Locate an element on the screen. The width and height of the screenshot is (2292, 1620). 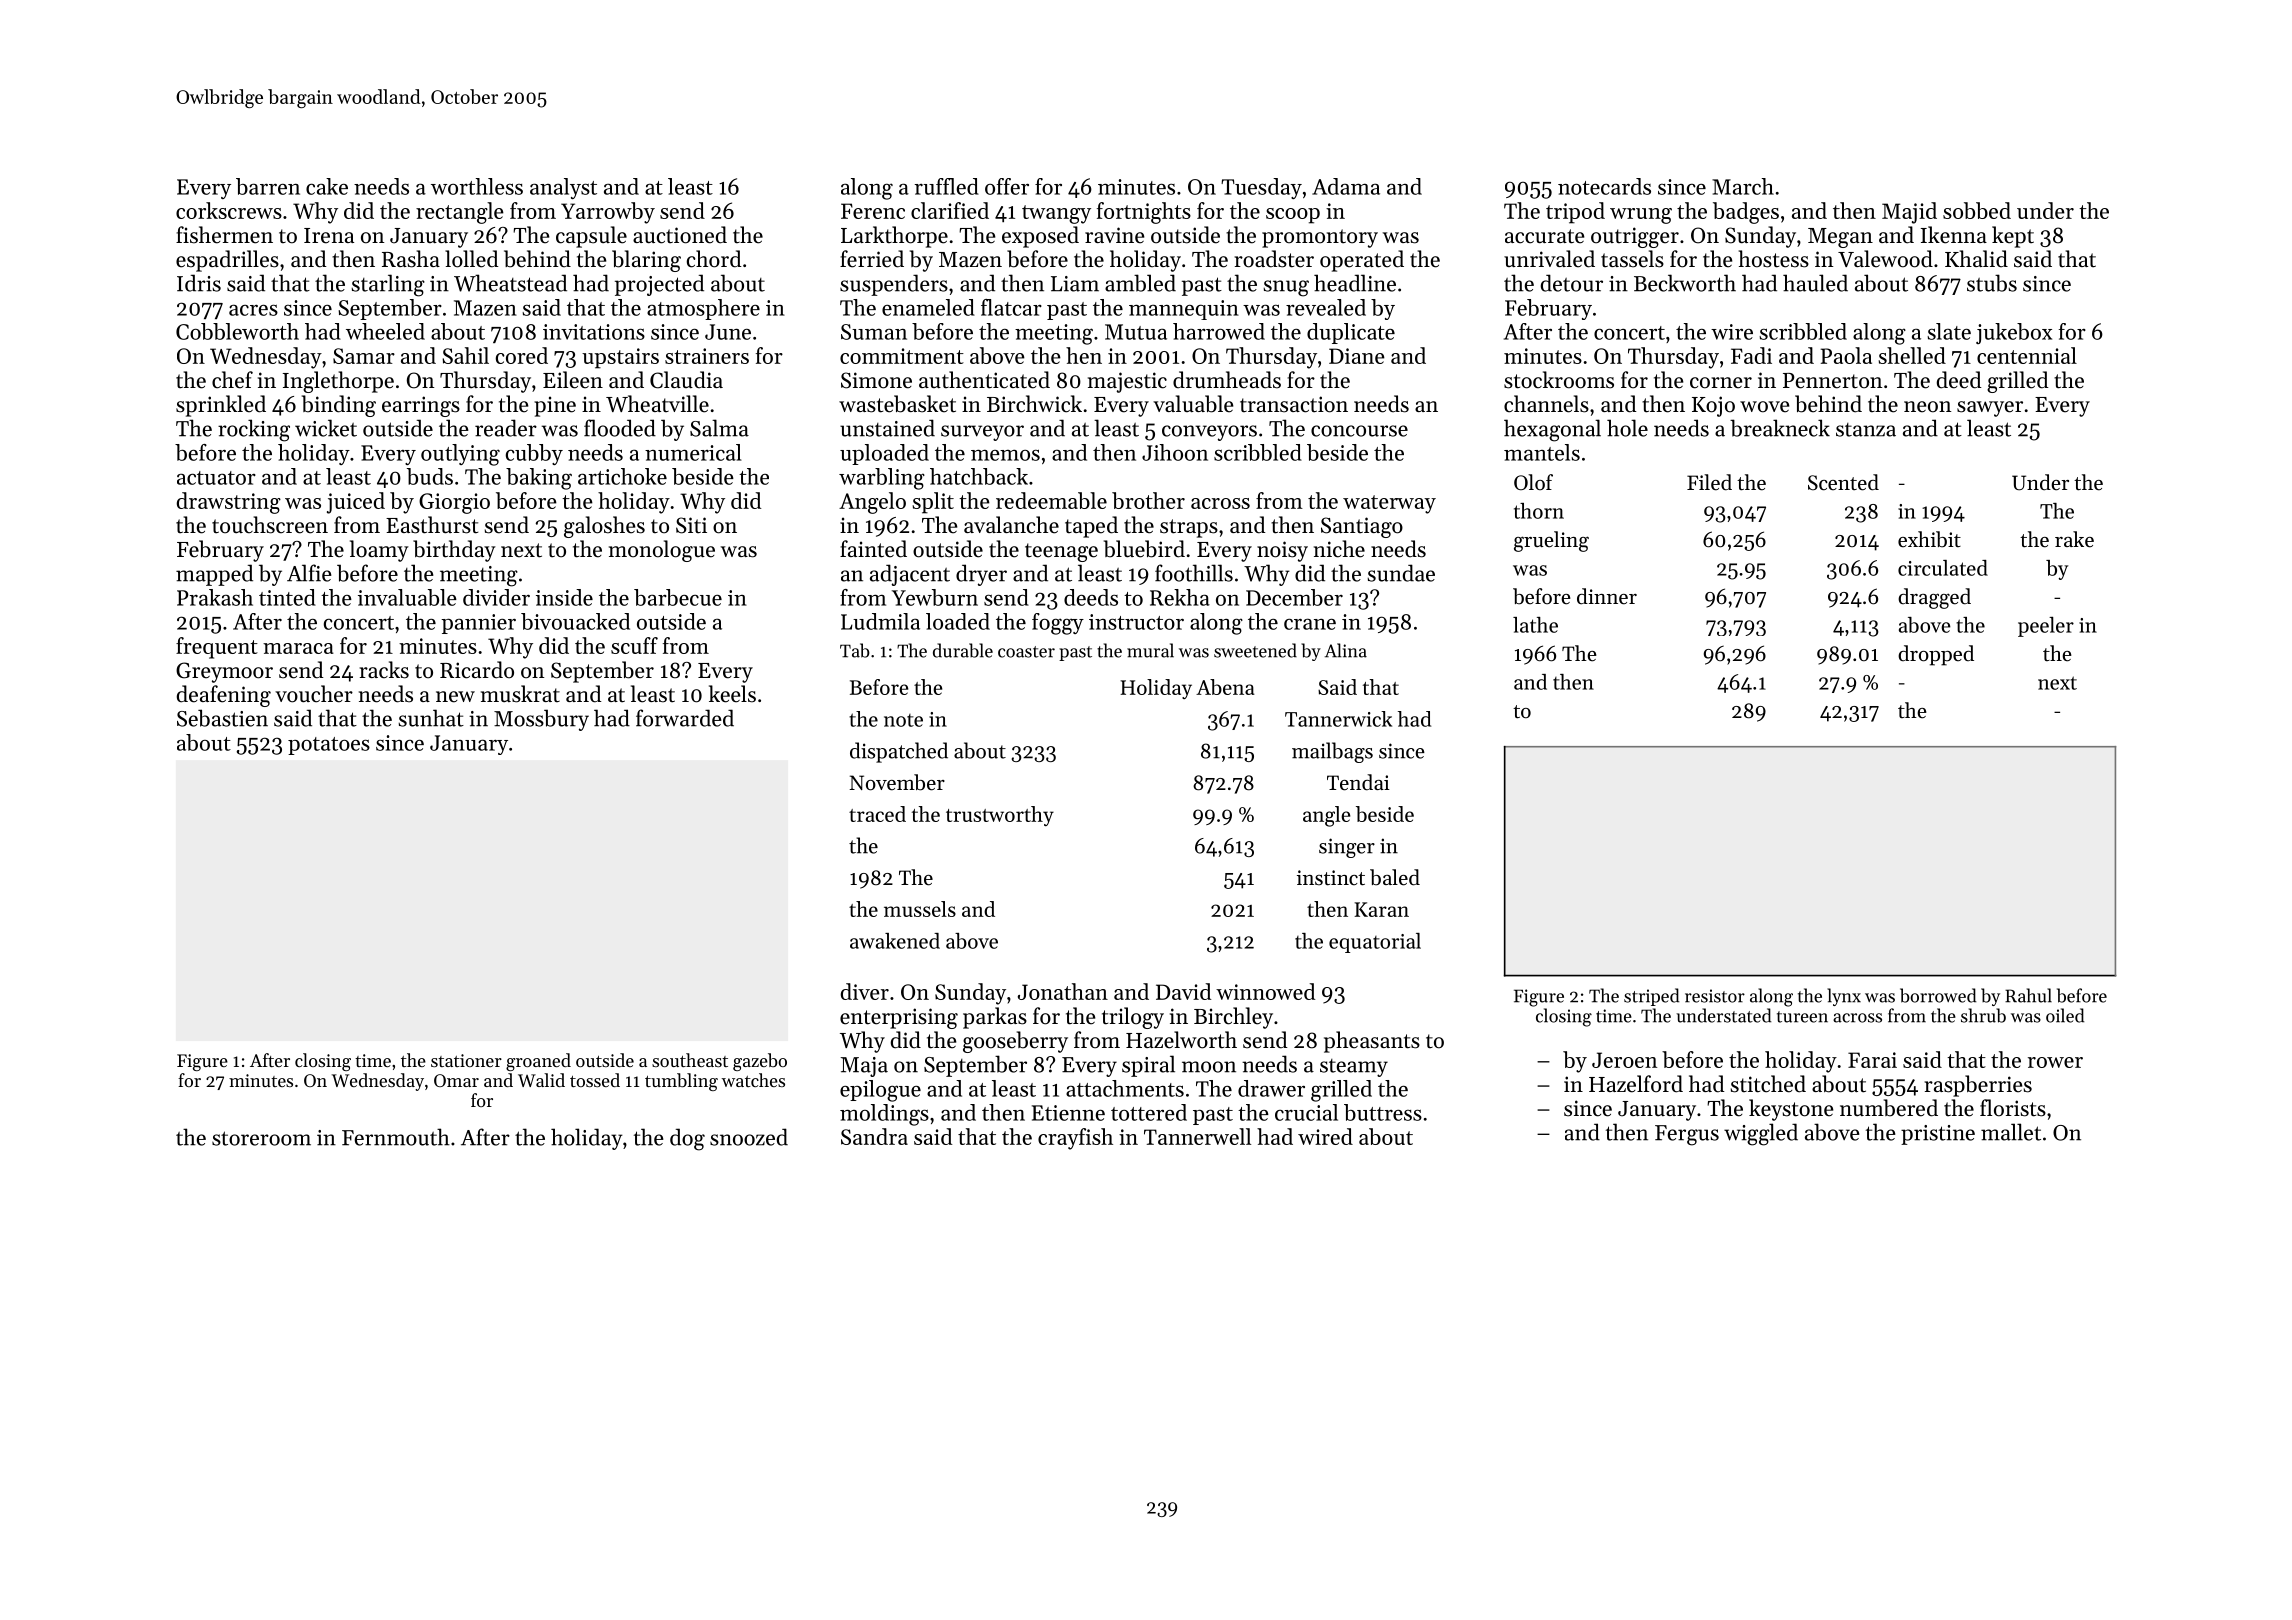
analyst is located at coordinates (563, 188).
